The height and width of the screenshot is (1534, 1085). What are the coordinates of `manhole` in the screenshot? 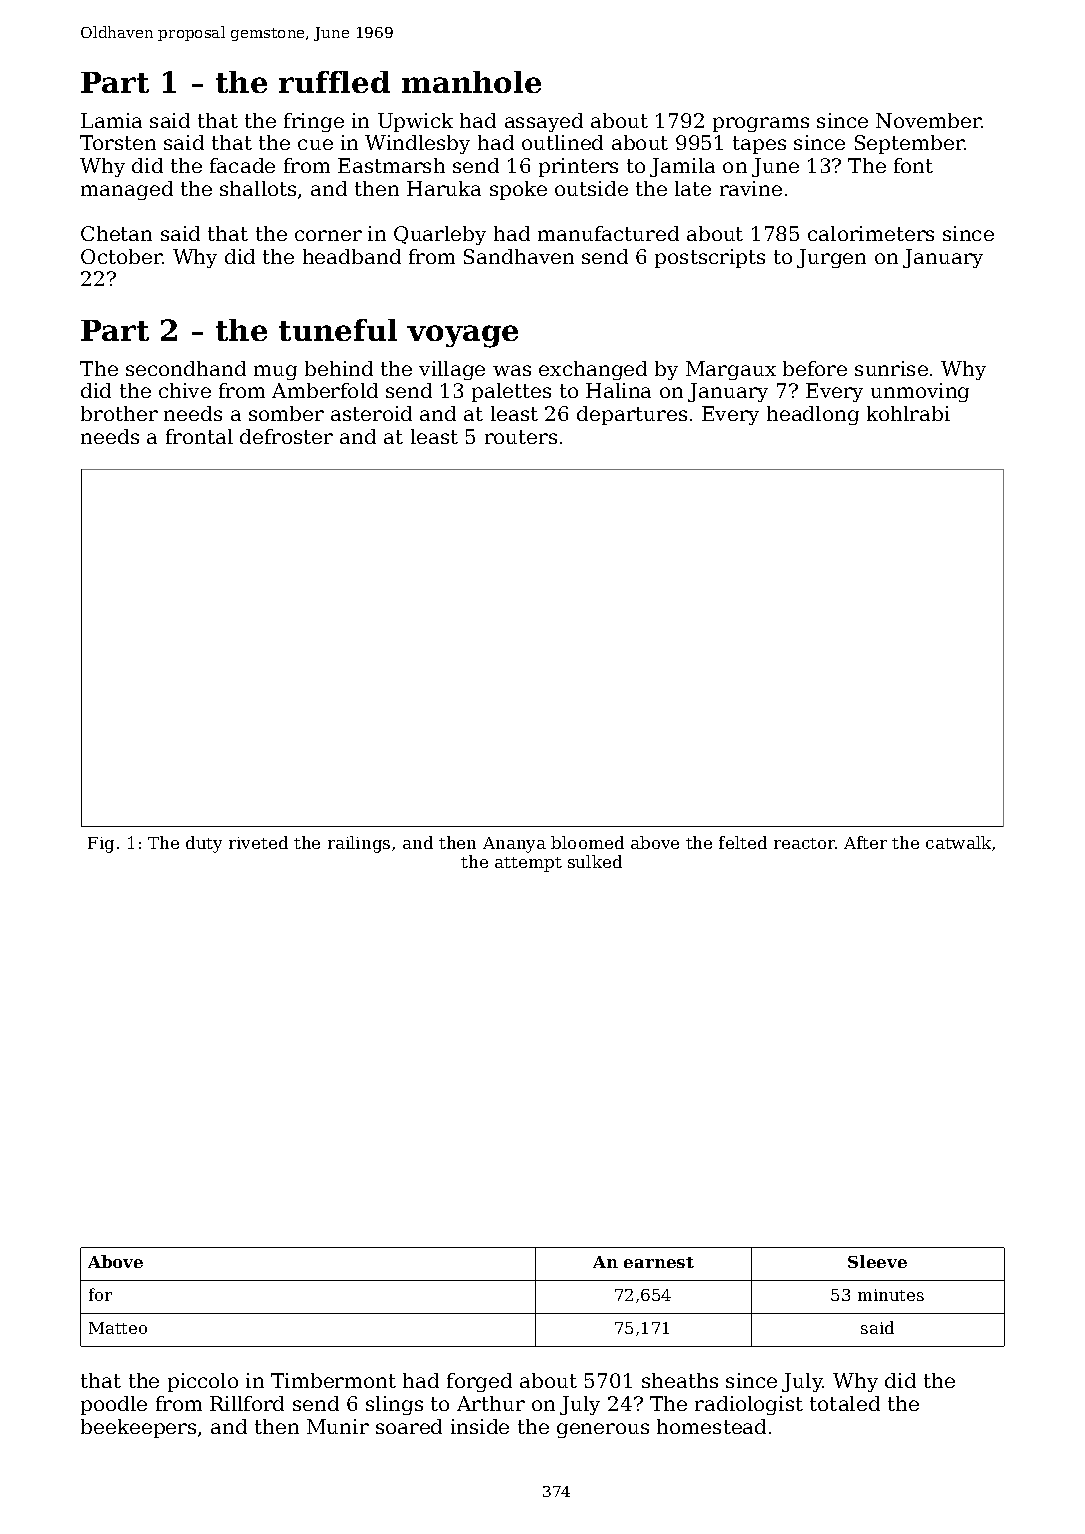 It's located at (471, 82).
